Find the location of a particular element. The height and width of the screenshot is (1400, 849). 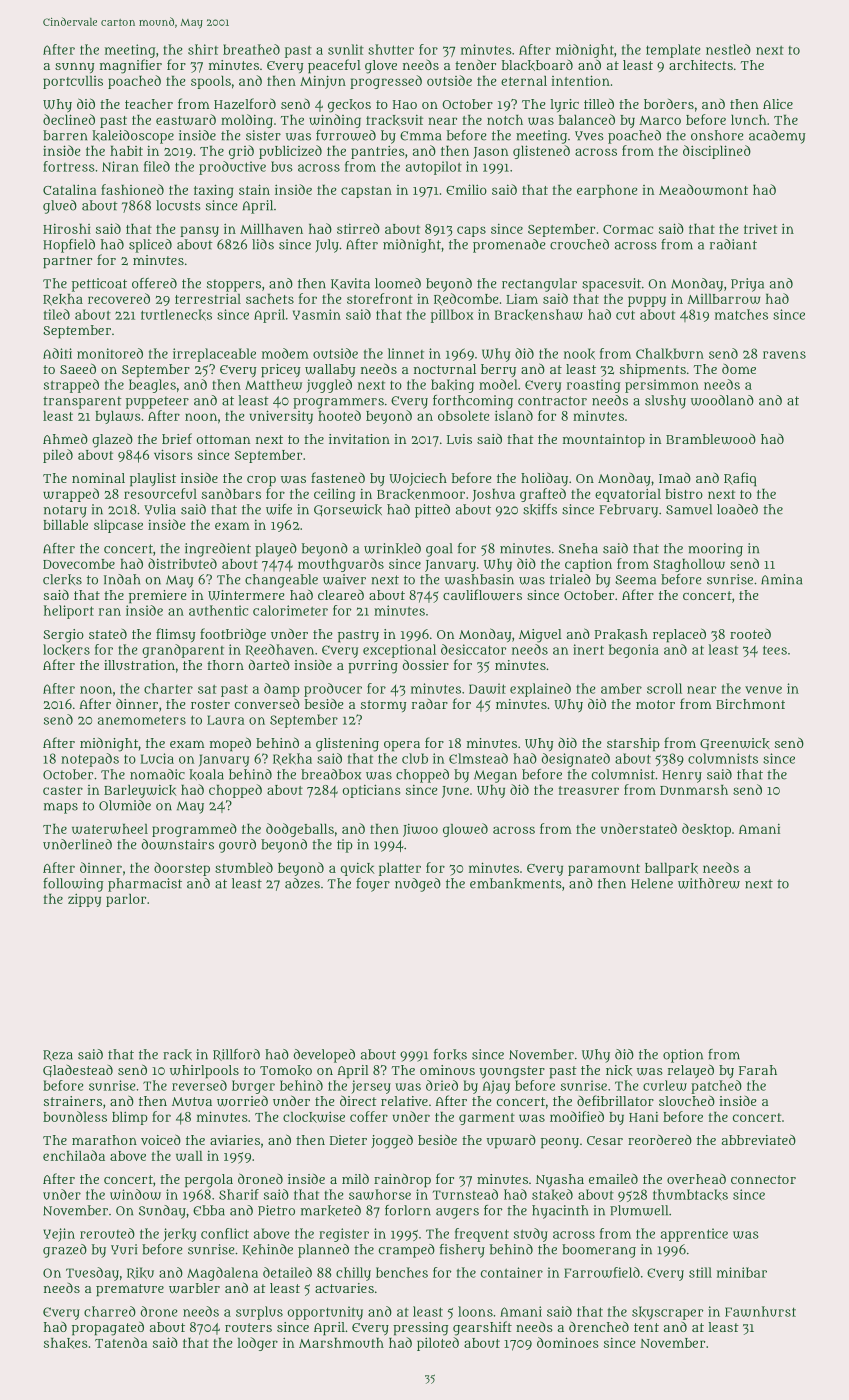

adzes is located at coordinates (302, 883).
